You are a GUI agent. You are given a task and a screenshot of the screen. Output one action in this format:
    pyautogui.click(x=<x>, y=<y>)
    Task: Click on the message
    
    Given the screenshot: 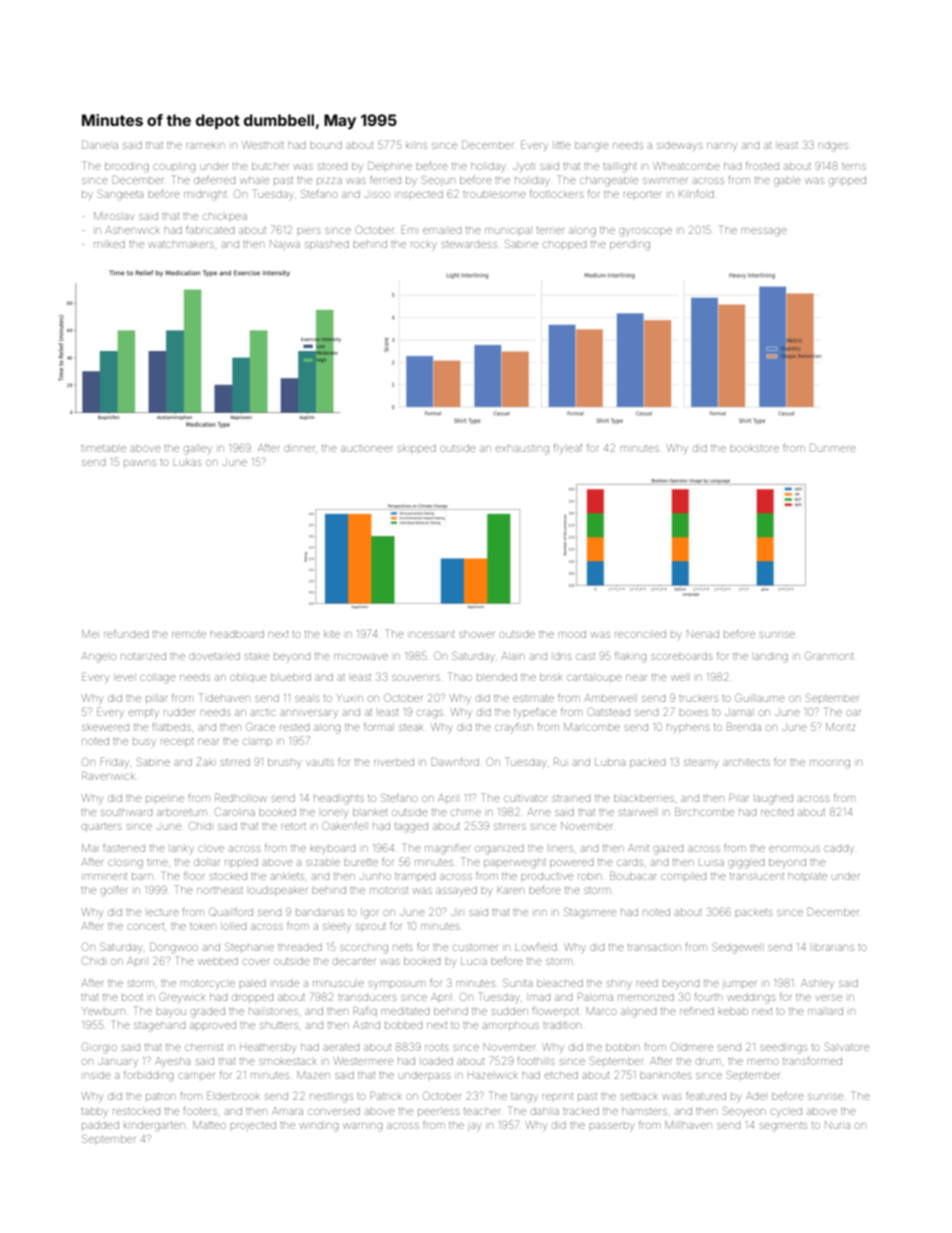 What is the action you would take?
    pyautogui.click(x=764, y=232)
